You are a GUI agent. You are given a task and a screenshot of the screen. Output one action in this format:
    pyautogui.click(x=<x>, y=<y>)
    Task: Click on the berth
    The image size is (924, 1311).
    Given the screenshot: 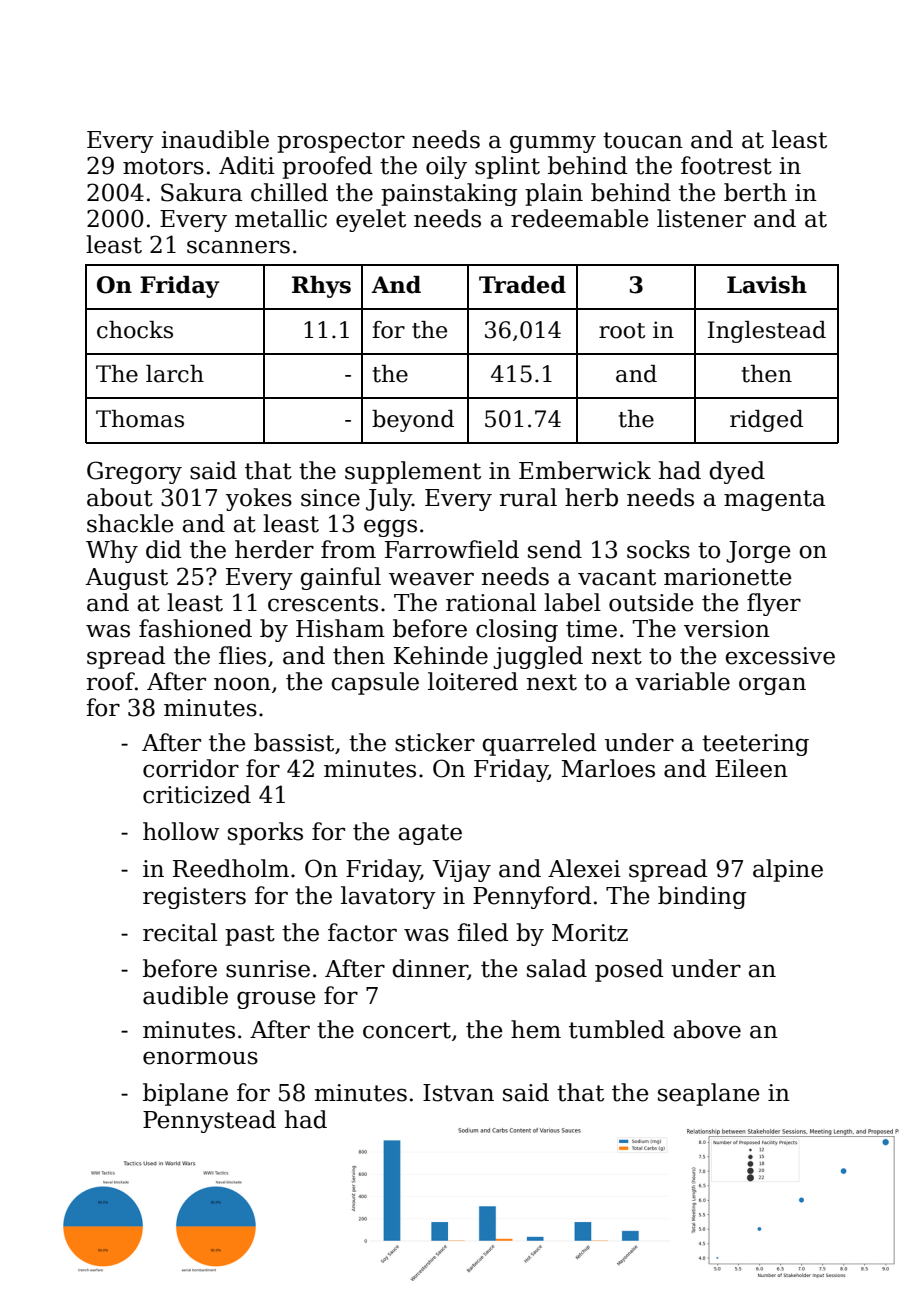 What is the action you would take?
    pyautogui.click(x=755, y=192)
